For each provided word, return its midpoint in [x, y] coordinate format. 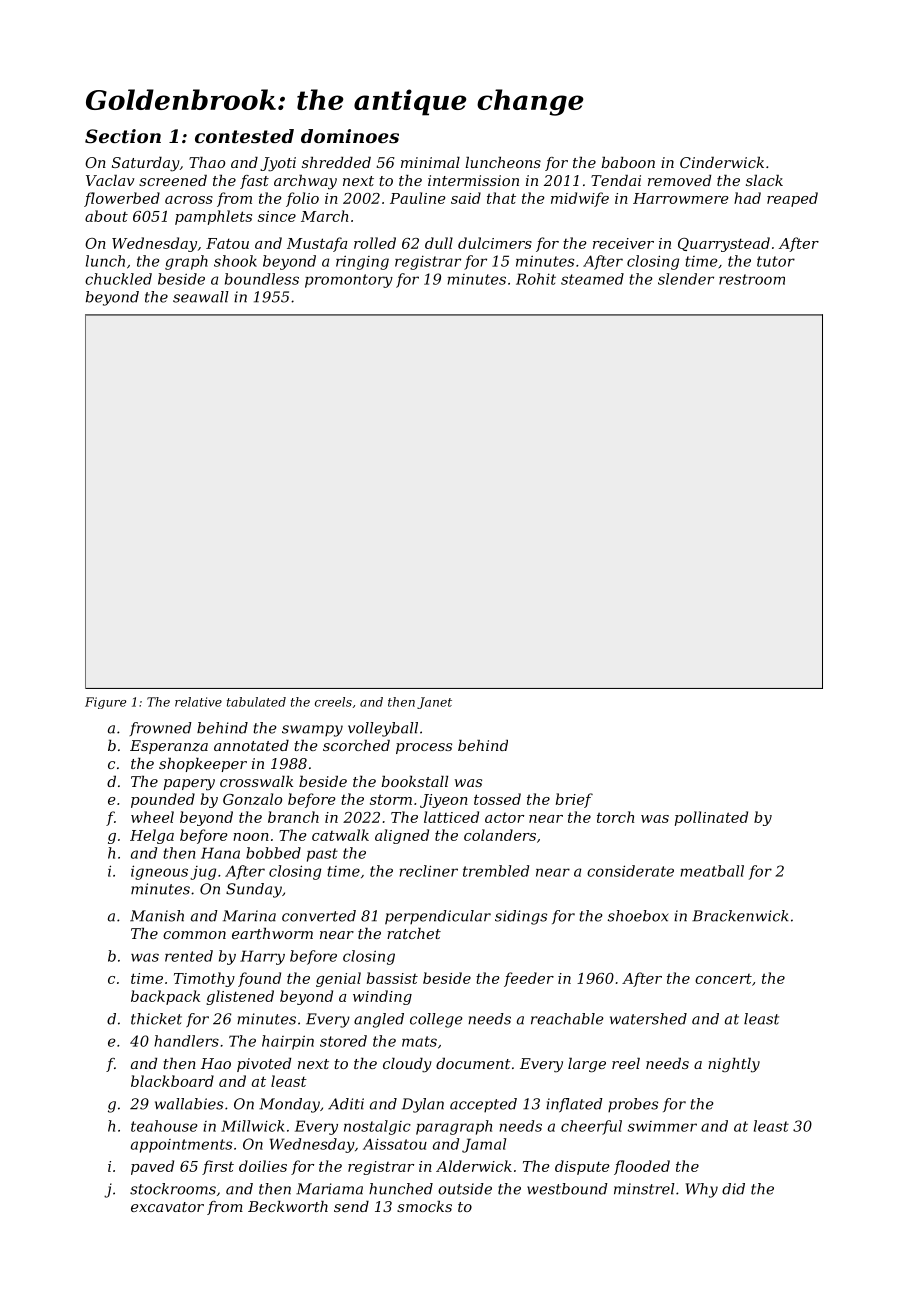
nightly [734, 1065]
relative [198, 702]
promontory [349, 281]
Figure [106, 703]
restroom [752, 279]
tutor [776, 261]
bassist [392, 978]
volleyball [383, 729]
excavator [167, 1207]
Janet [434, 703]
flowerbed [122, 199]
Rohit [536, 279]
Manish [157, 916]
